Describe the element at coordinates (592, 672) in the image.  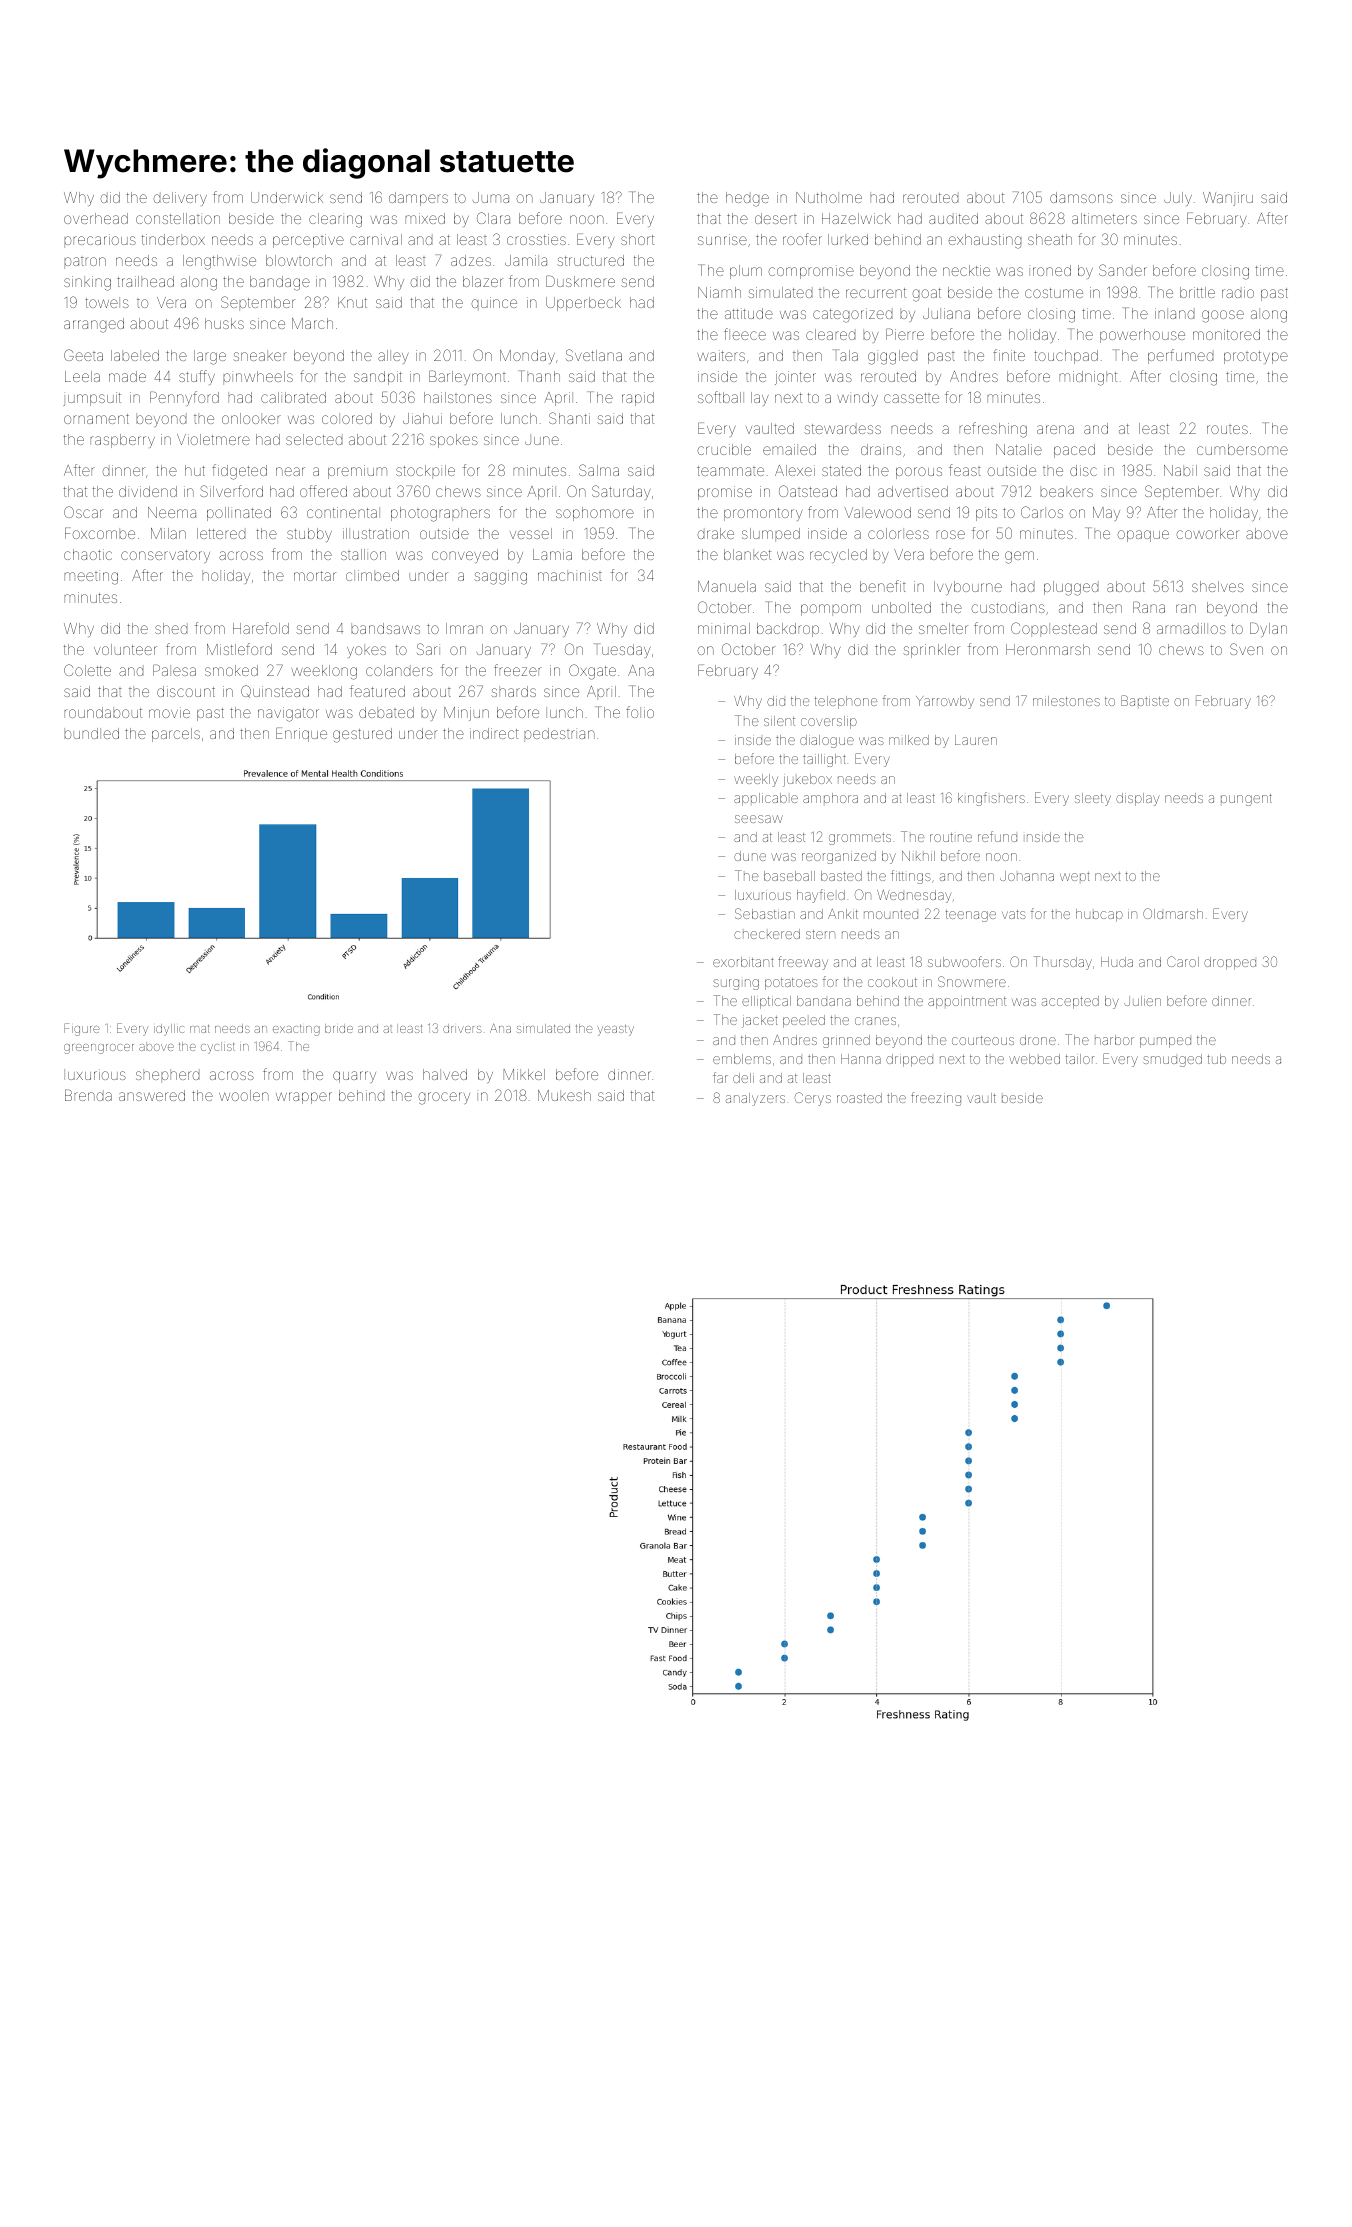
I see `Oxgate` at that location.
